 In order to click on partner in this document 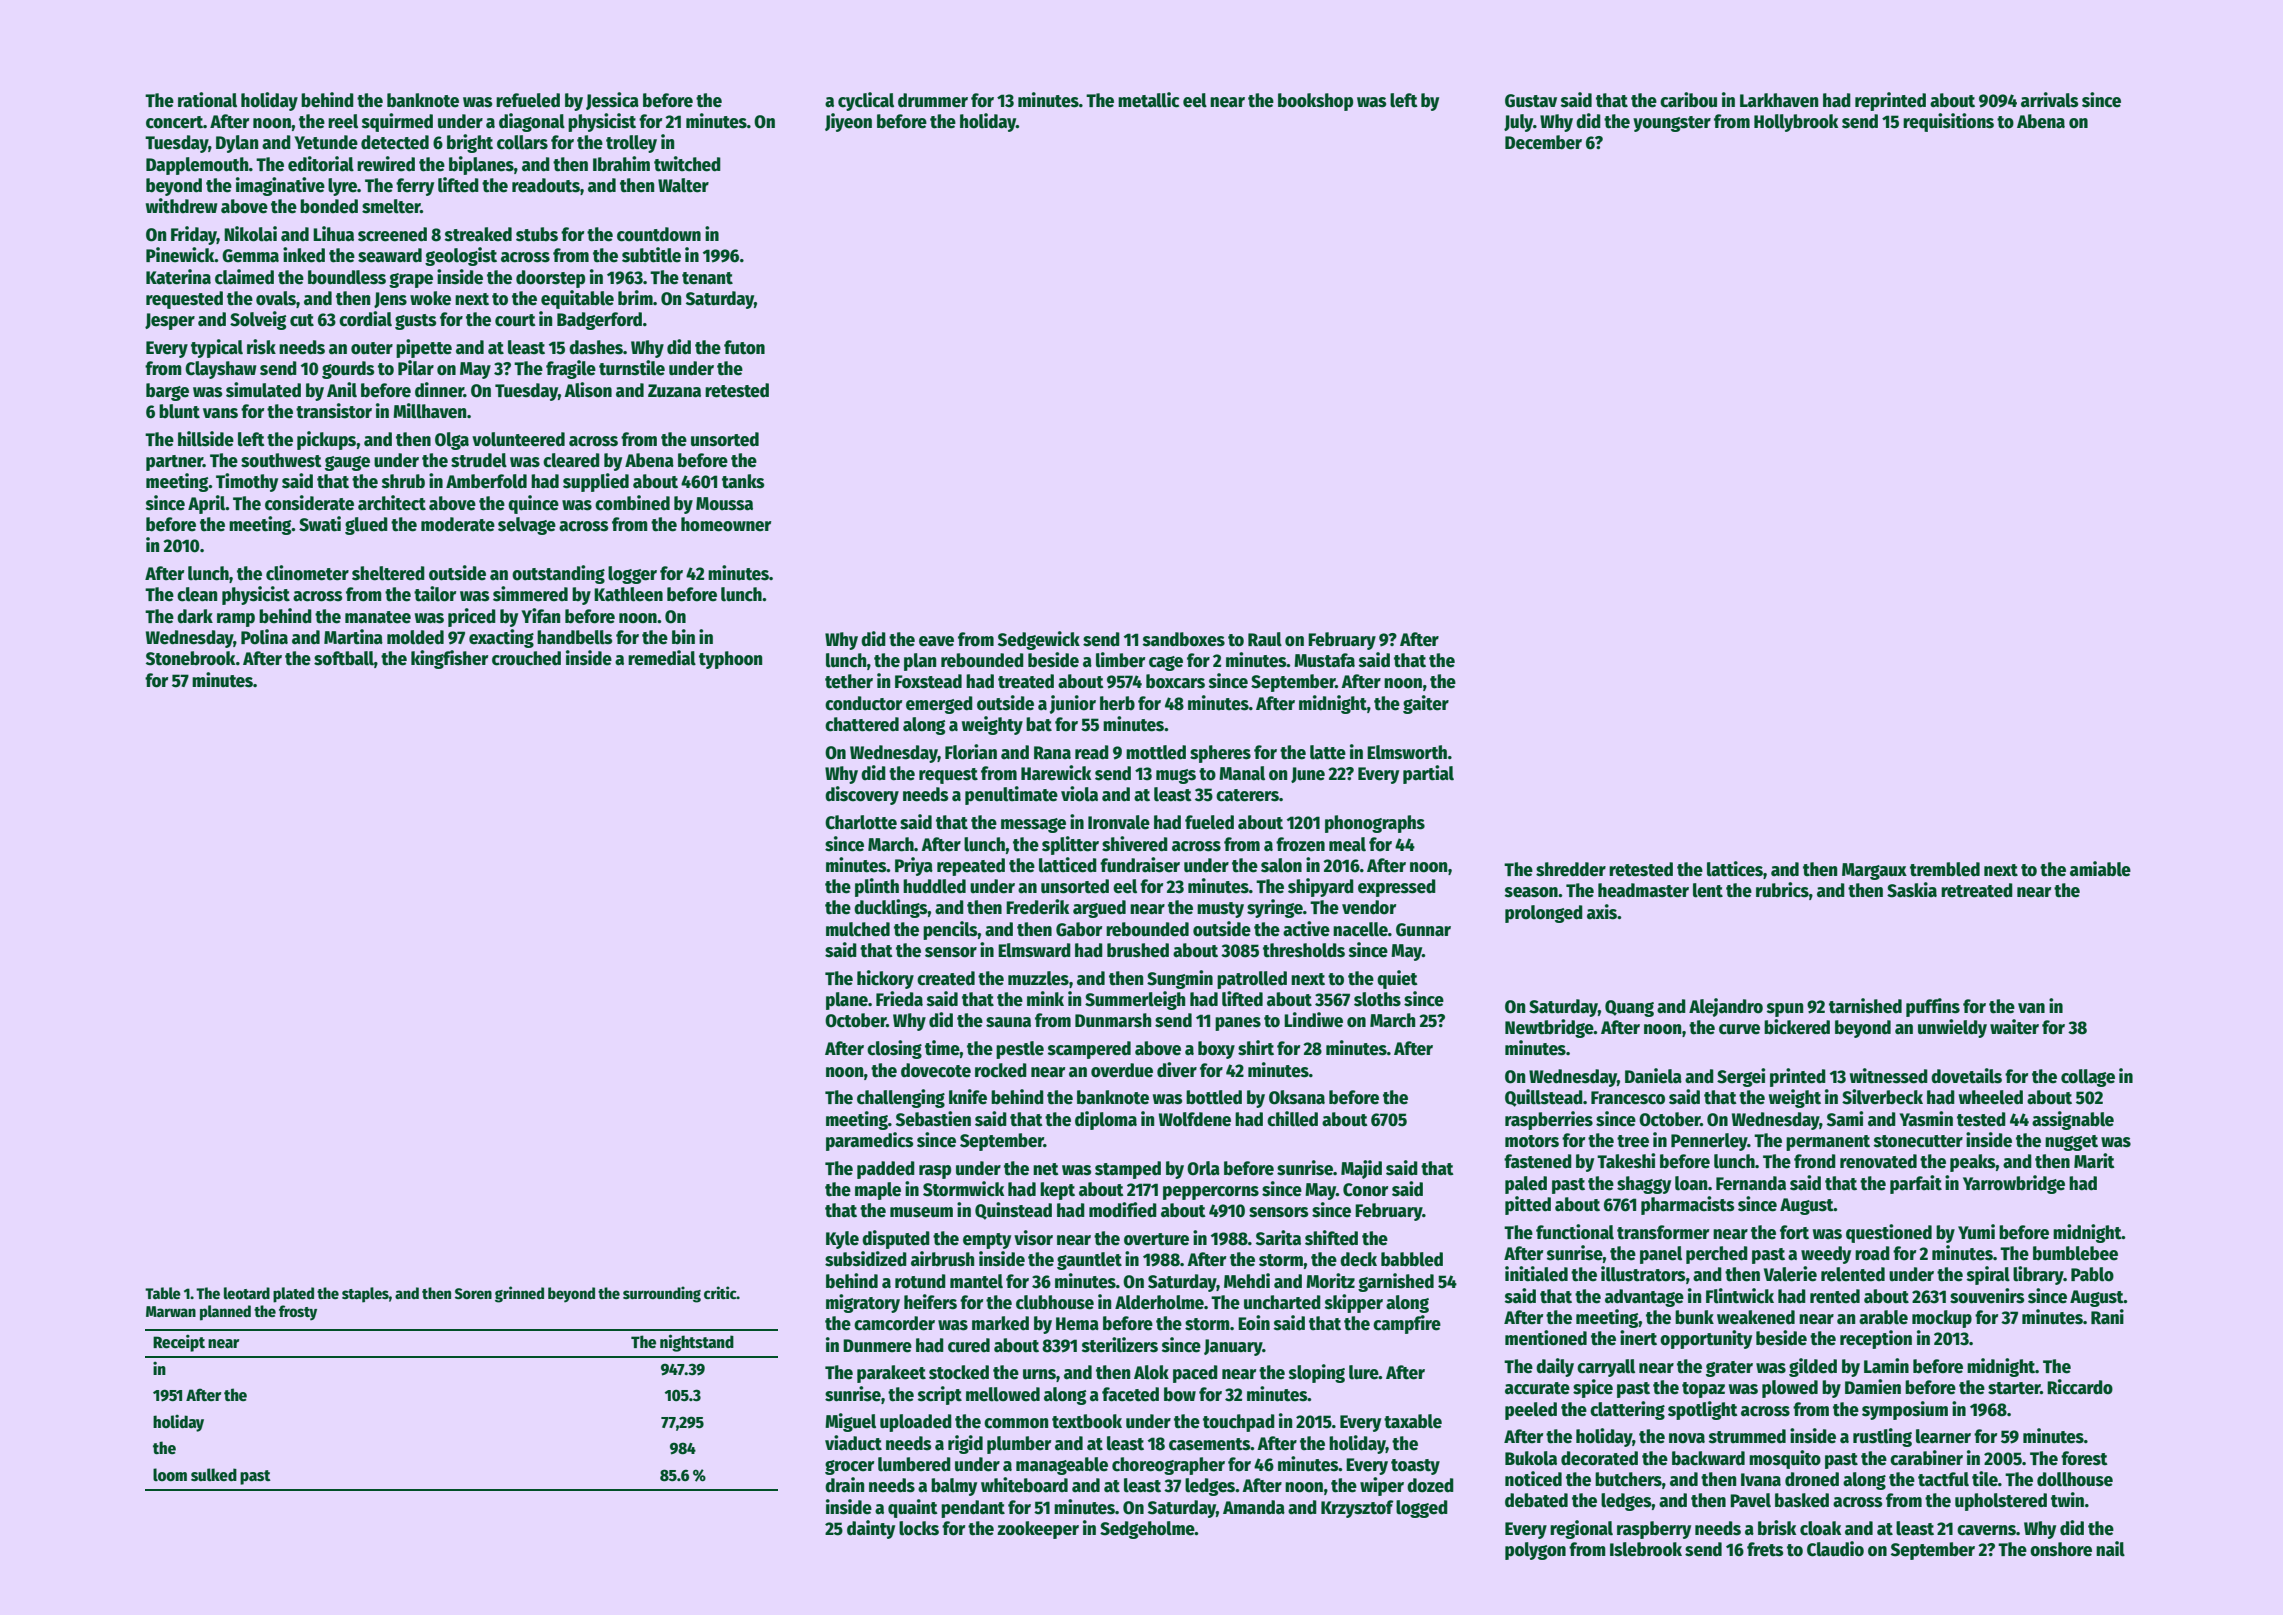, I will do `click(174, 463)`.
